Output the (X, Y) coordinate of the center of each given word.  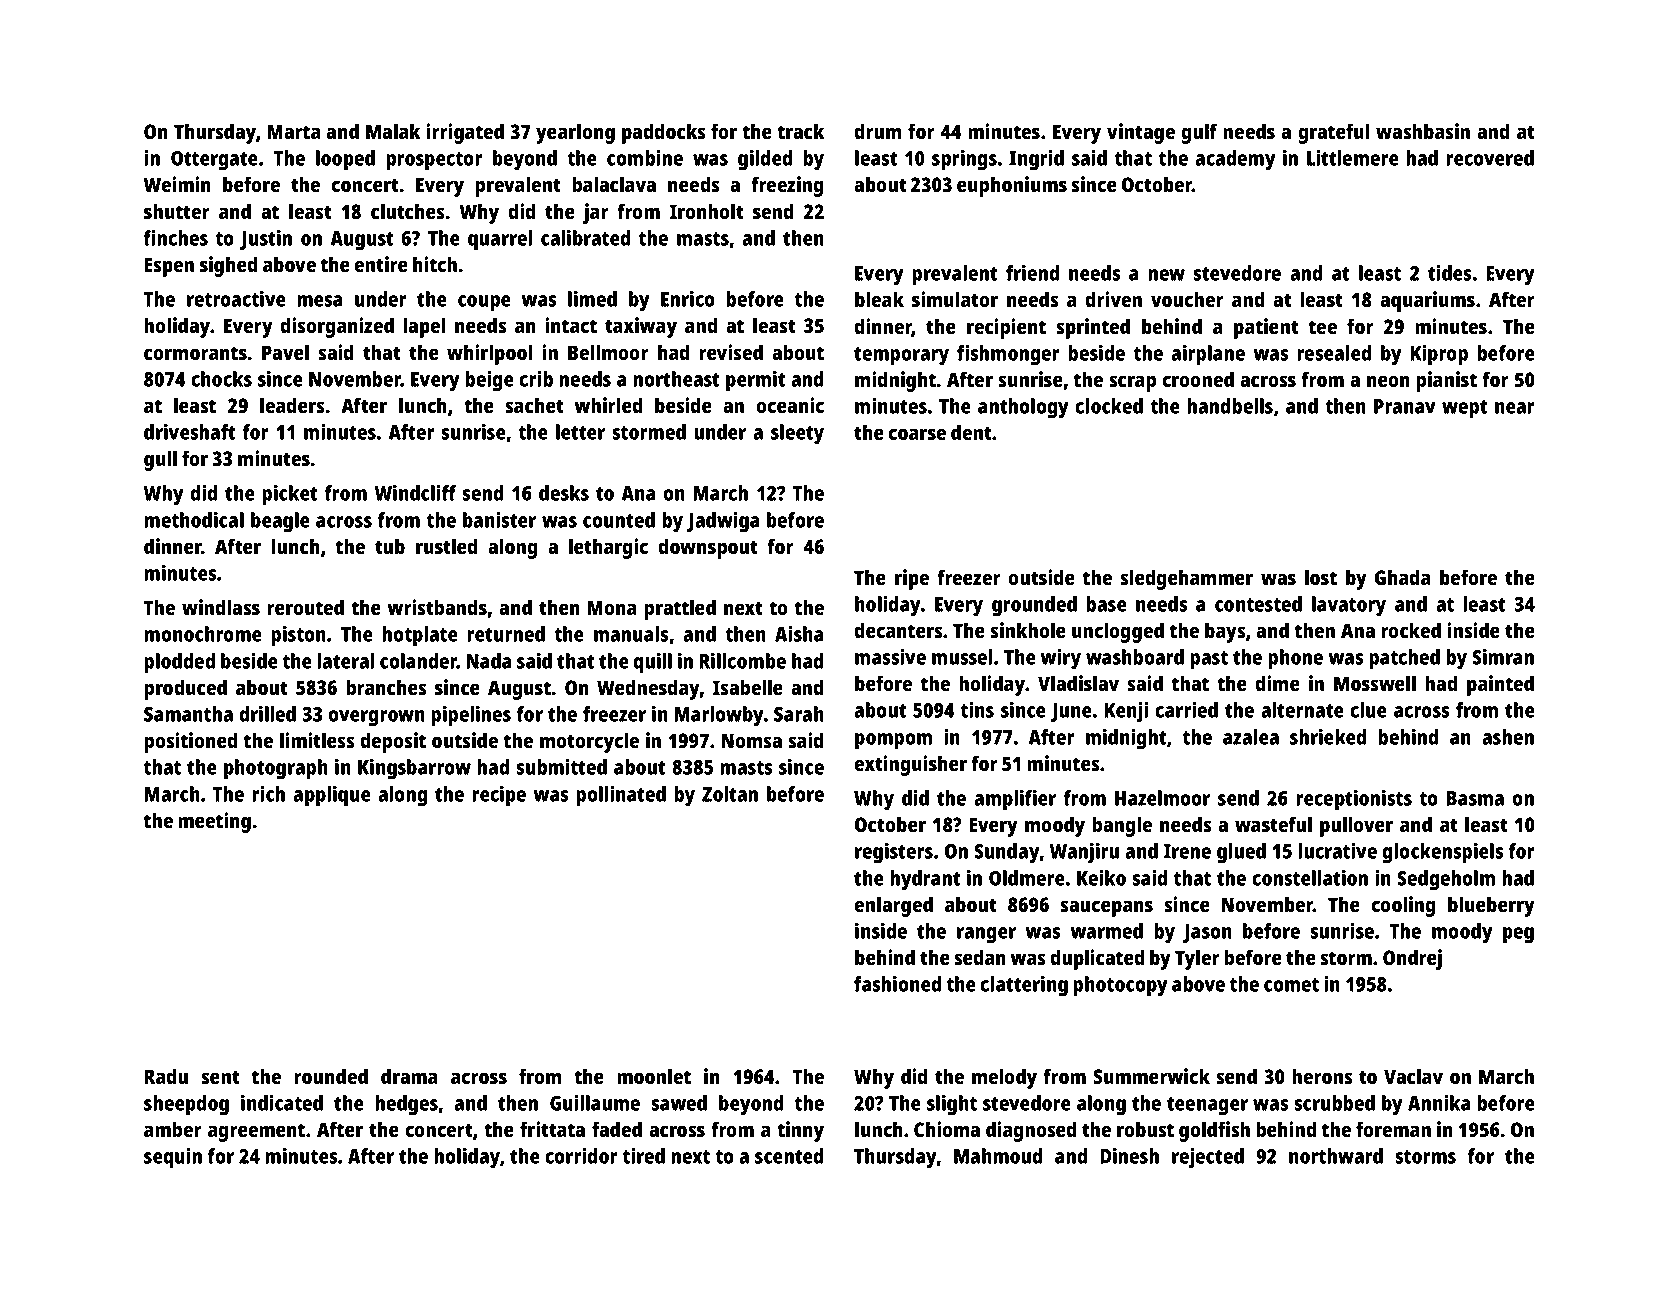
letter (580, 432)
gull (160, 460)
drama (409, 1076)
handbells (1230, 406)
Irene (1187, 851)
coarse (917, 434)
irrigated (465, 133)
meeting (214, 822)
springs (964, 160)
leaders (292, 405)
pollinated (621, 796)
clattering (1024, 986)
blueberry (1491, 906)
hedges (406, 1105)
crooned (1198, 379)
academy (1235, 160)
